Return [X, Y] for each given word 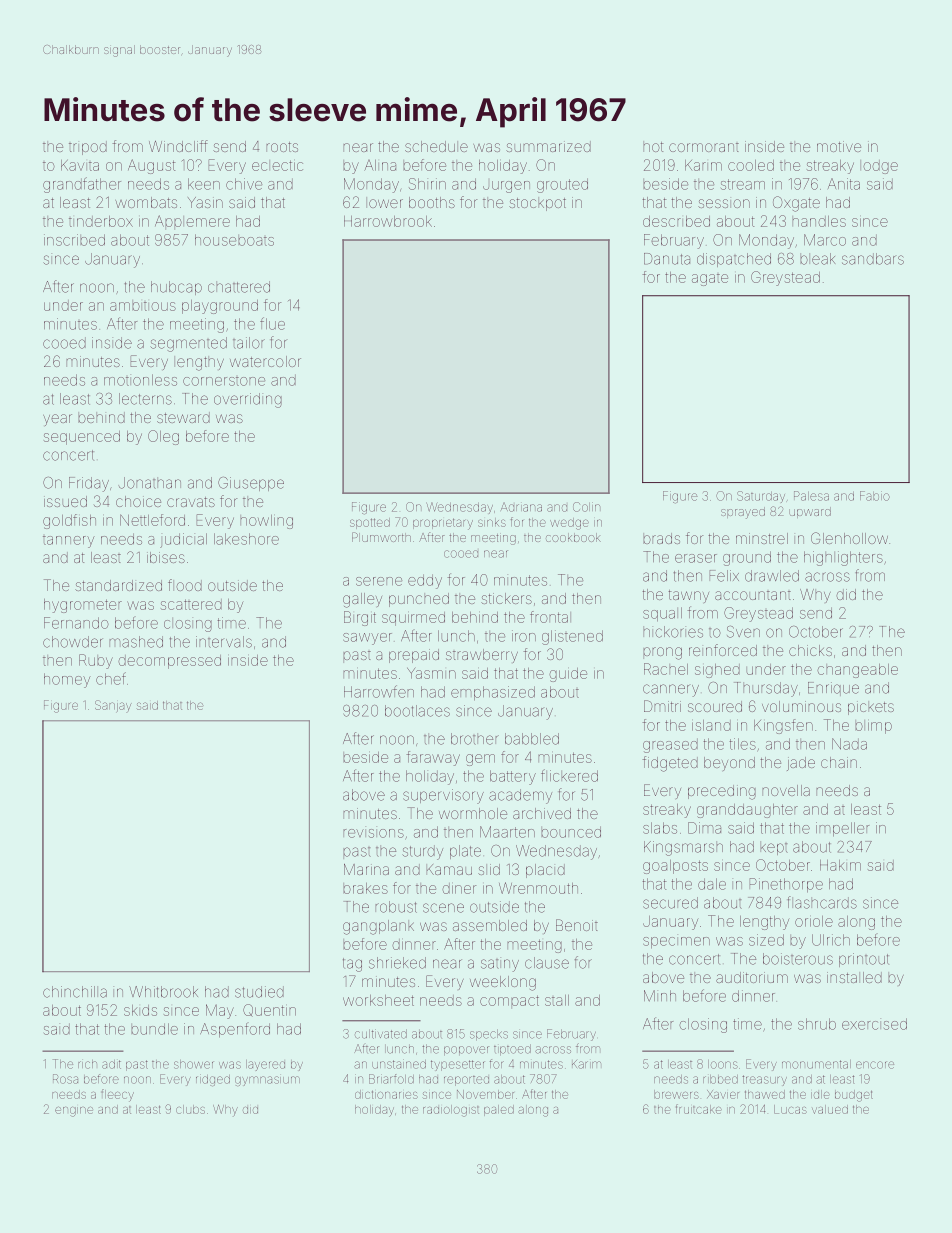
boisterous [798, 959]
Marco [825, 240]
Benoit [577, 925]
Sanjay [113, 706]
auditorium [752, 977]
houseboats [234, 240]
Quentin [269, 1010]
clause [547, 963]
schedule [436, 146]
